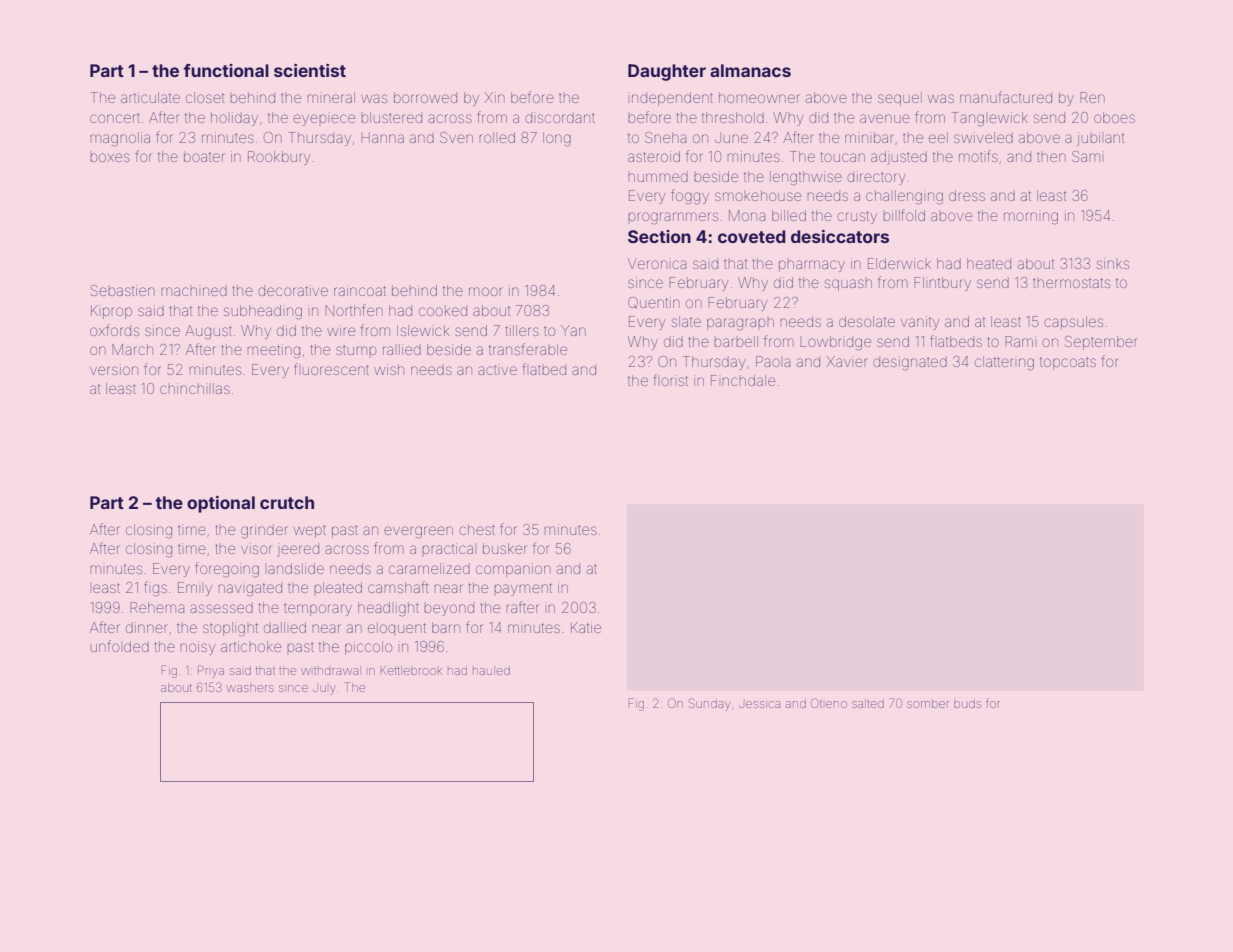 Image resolution: width=1233 pixels, height=952 pixels. I want to click on chest, so click(477, 529).
